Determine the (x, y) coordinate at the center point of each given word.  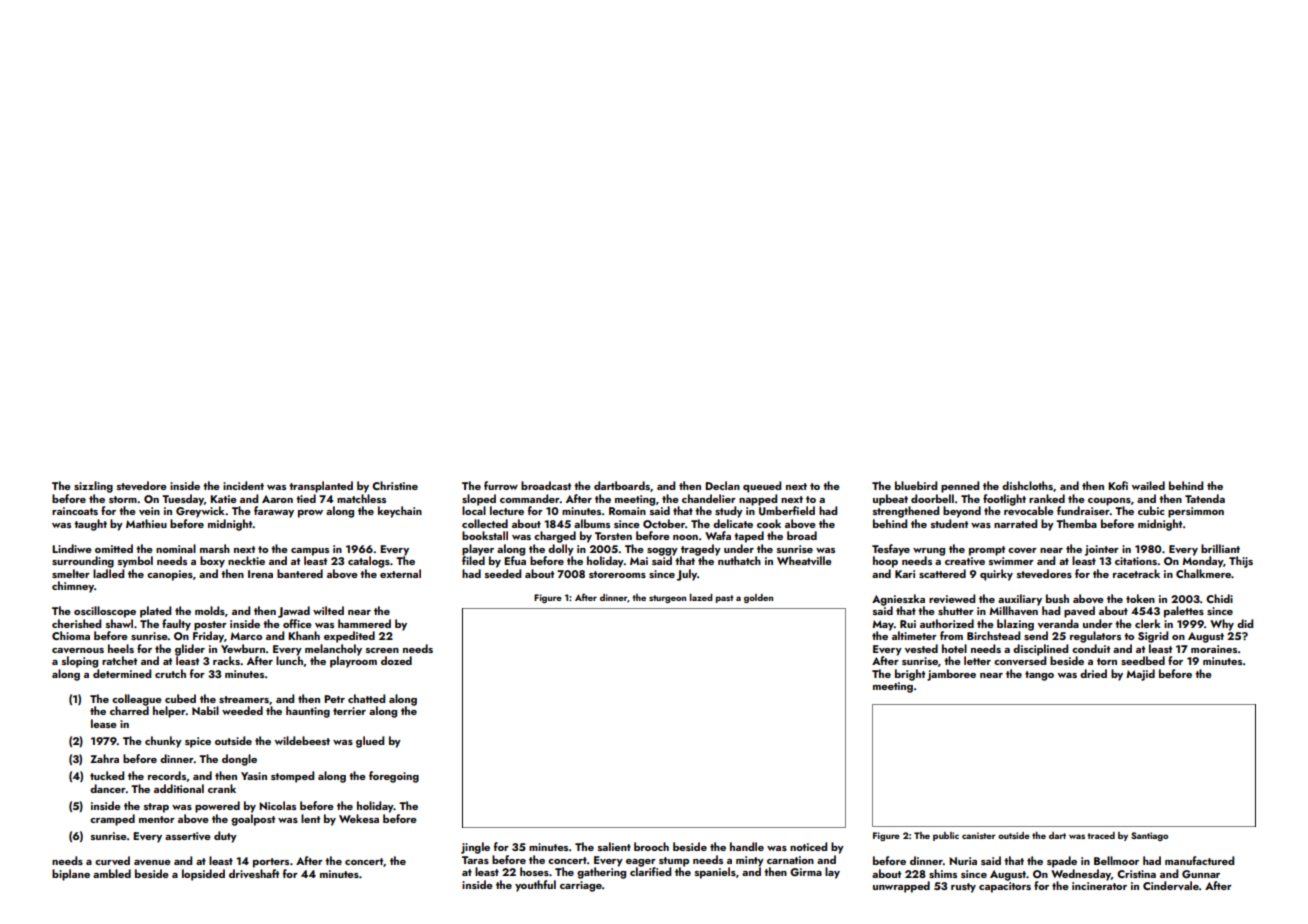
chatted (366, 698)
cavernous (78, 650)
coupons (1109, 502)
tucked (107, 775)
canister (979, 835)
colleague (137, 700)
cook (769, 523)
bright (910, 675)
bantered (300, 573)
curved (112, 860)
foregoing (394, 777)
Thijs (1241, 562)
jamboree (951, 675)
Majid (1140, 675)
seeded (503, 573)
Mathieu (146, 523)
